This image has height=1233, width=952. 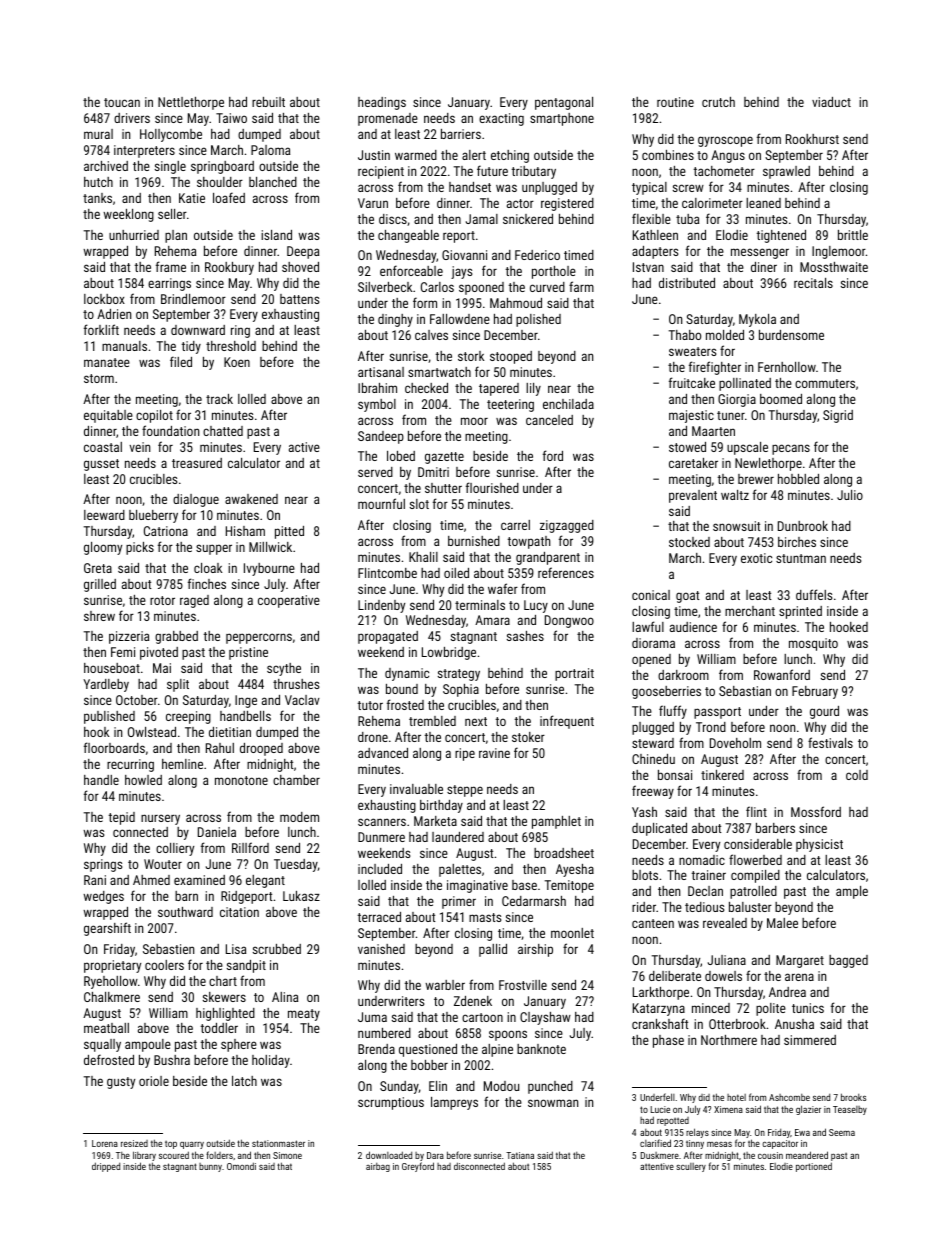 What do you see at coordinates (724, 171) in the image?
I see `tachometer` at bounding box center [724, 171].
